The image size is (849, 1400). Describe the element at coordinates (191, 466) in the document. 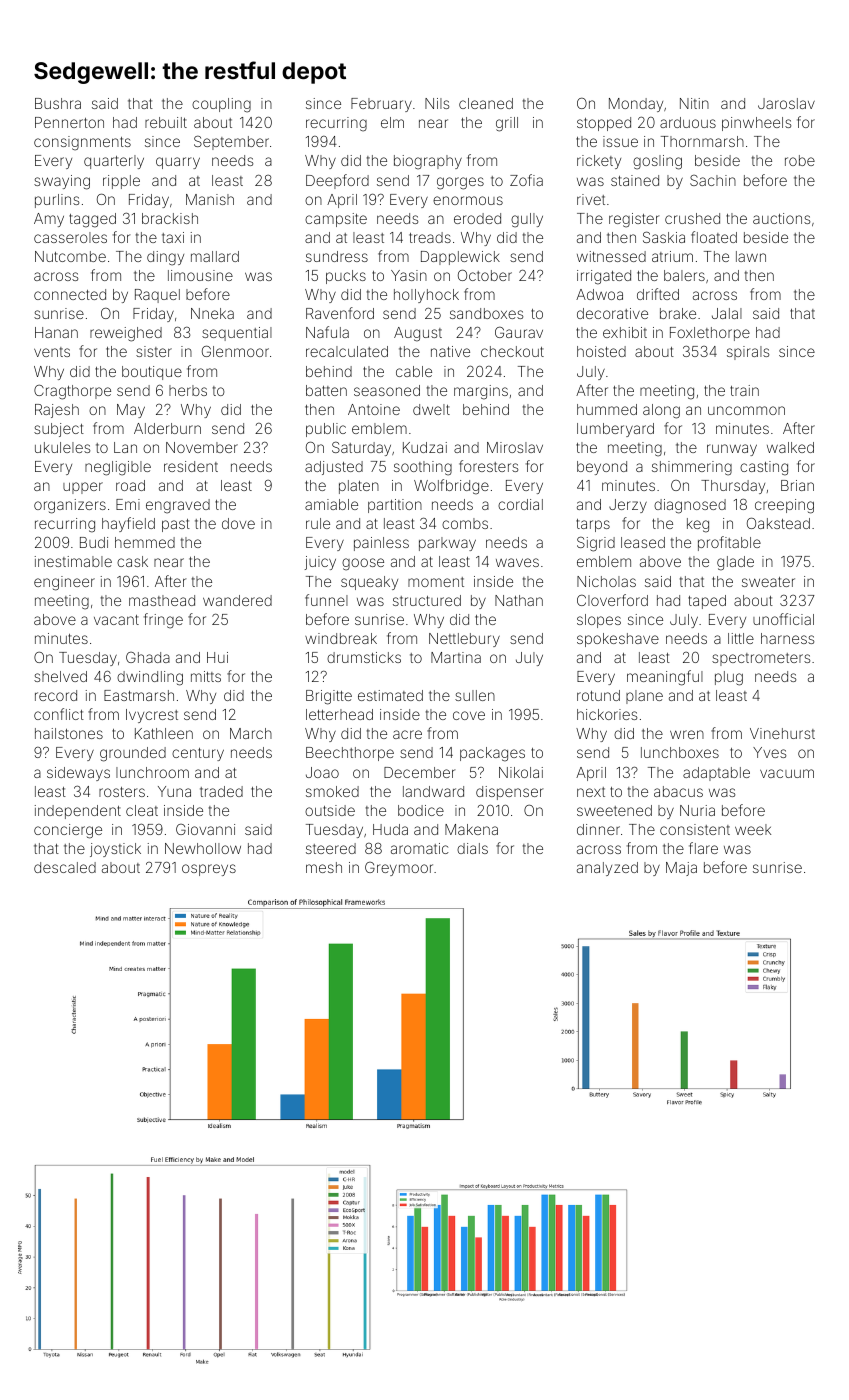

I see `resident` at that location.
